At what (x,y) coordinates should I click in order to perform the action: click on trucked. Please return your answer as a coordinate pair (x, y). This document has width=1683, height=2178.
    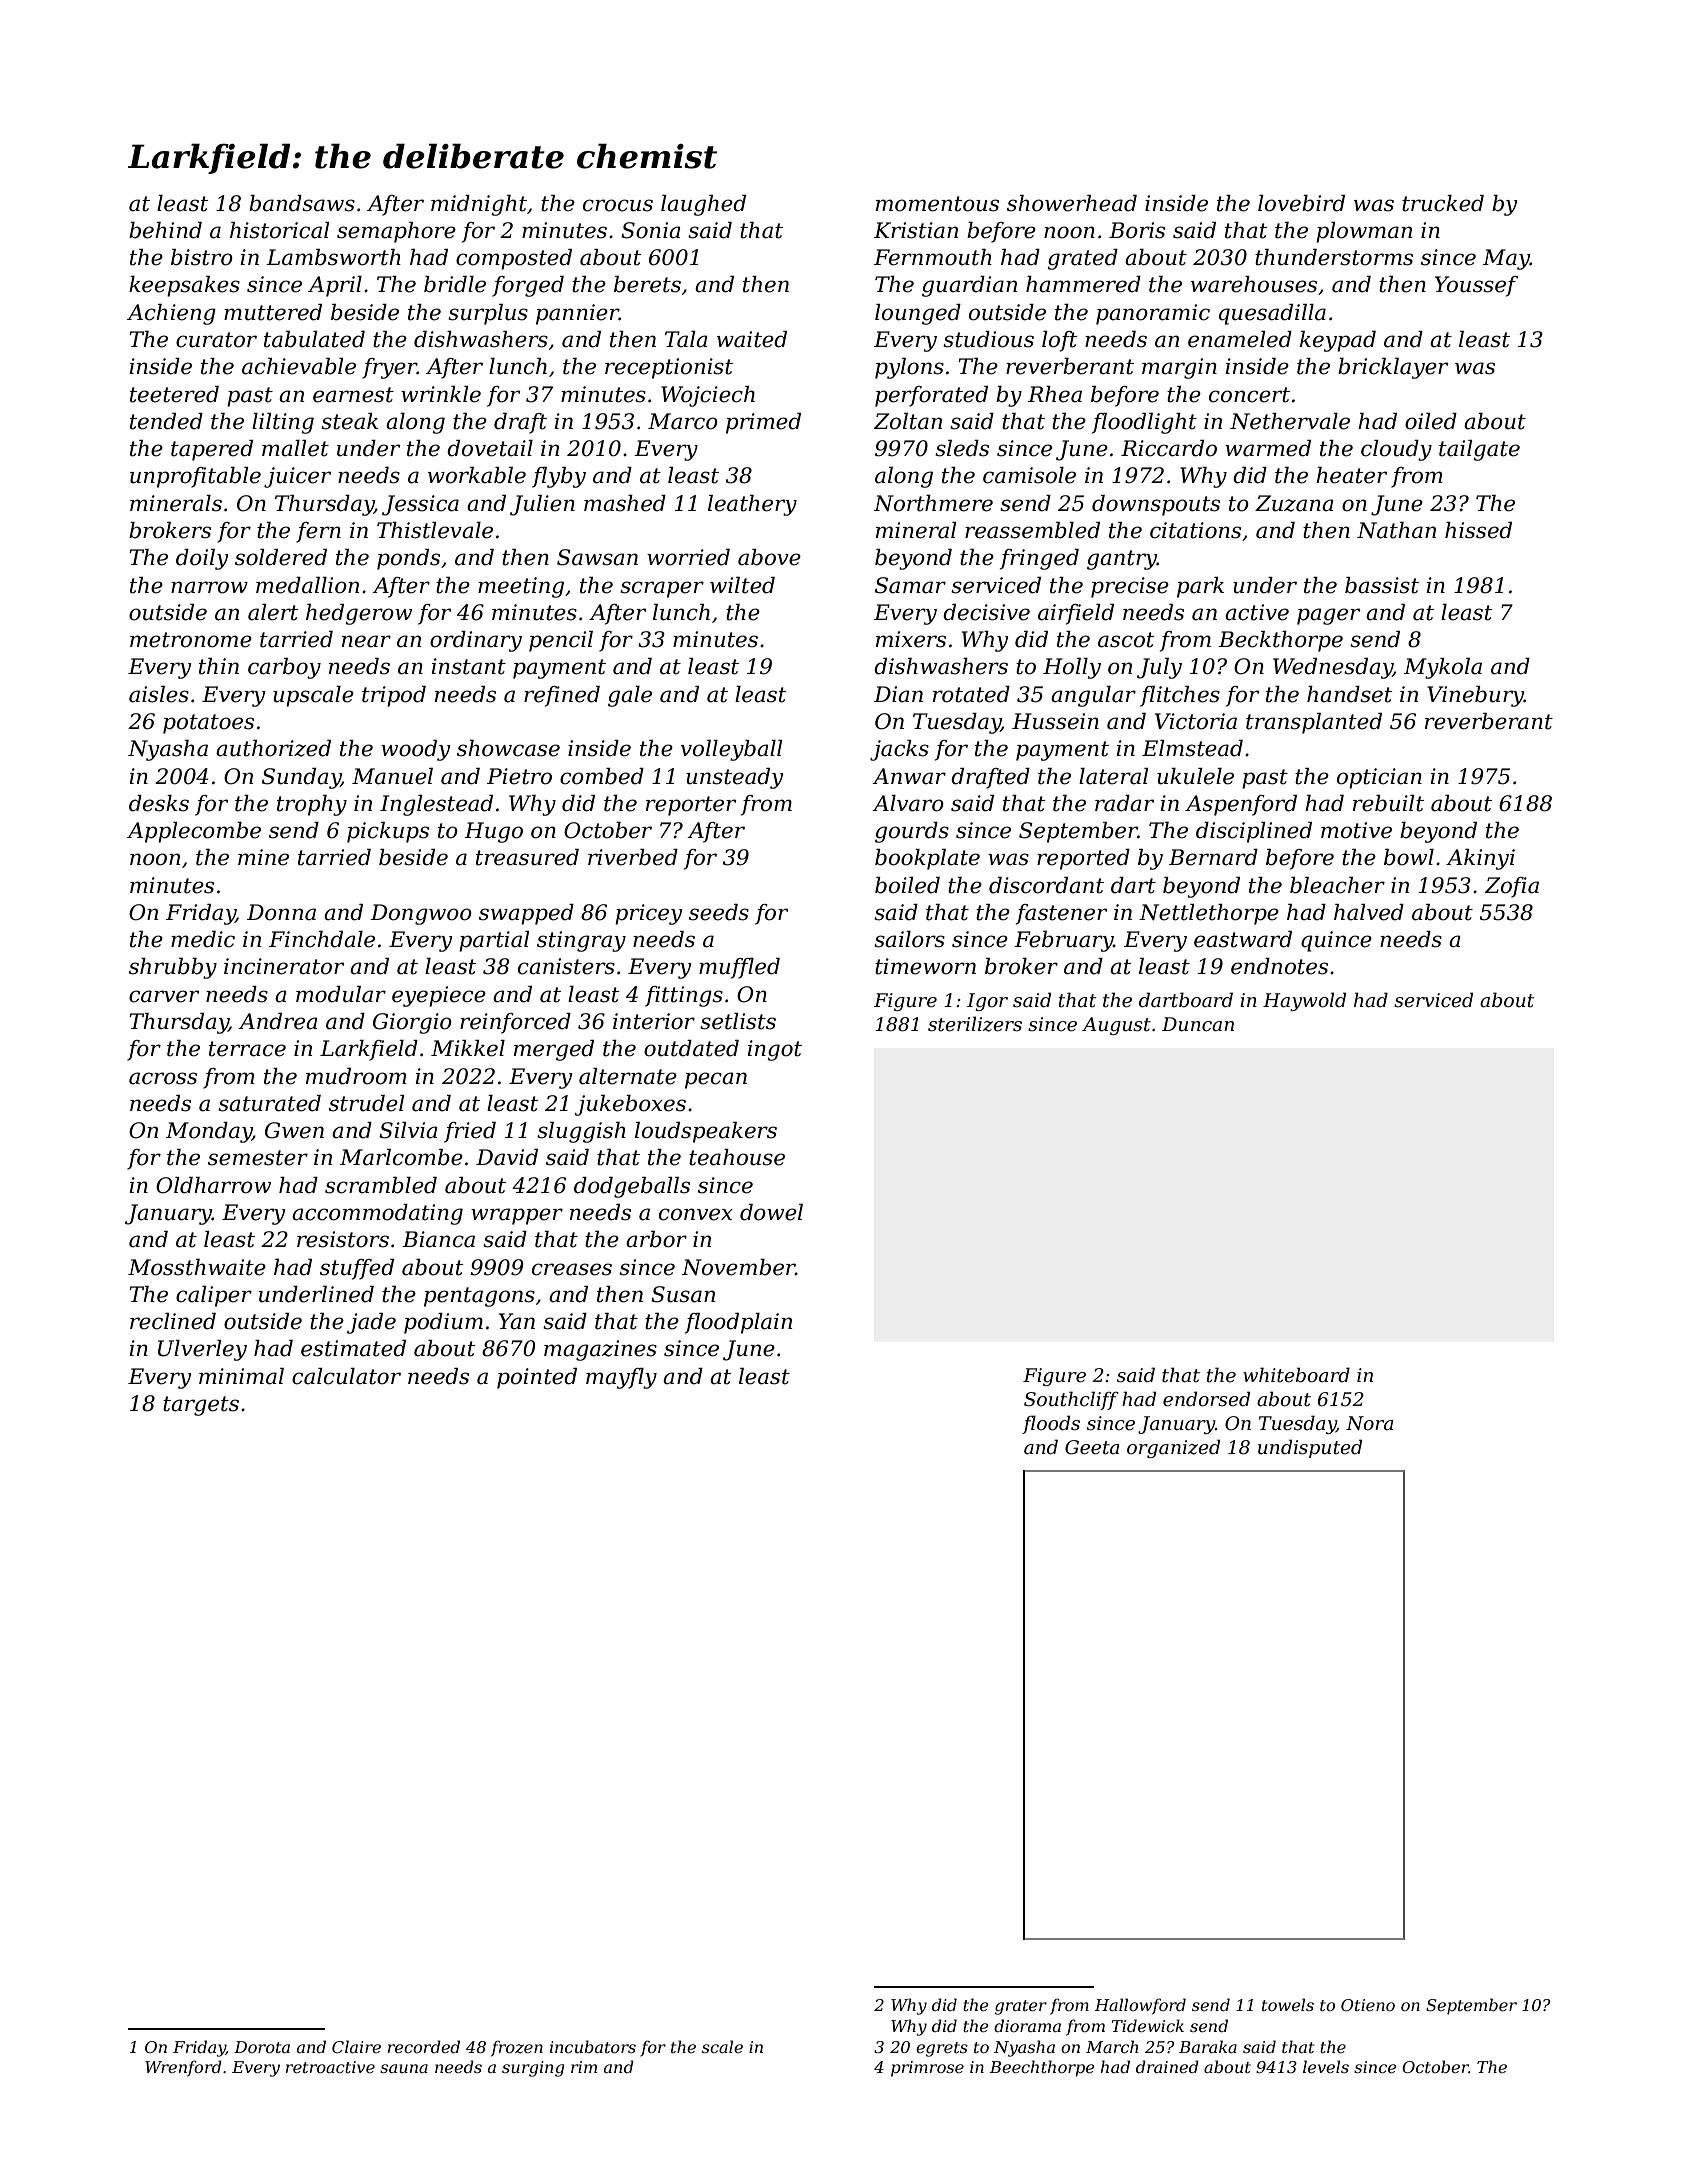
    Looking at the image, I should click on (1443, 203).
